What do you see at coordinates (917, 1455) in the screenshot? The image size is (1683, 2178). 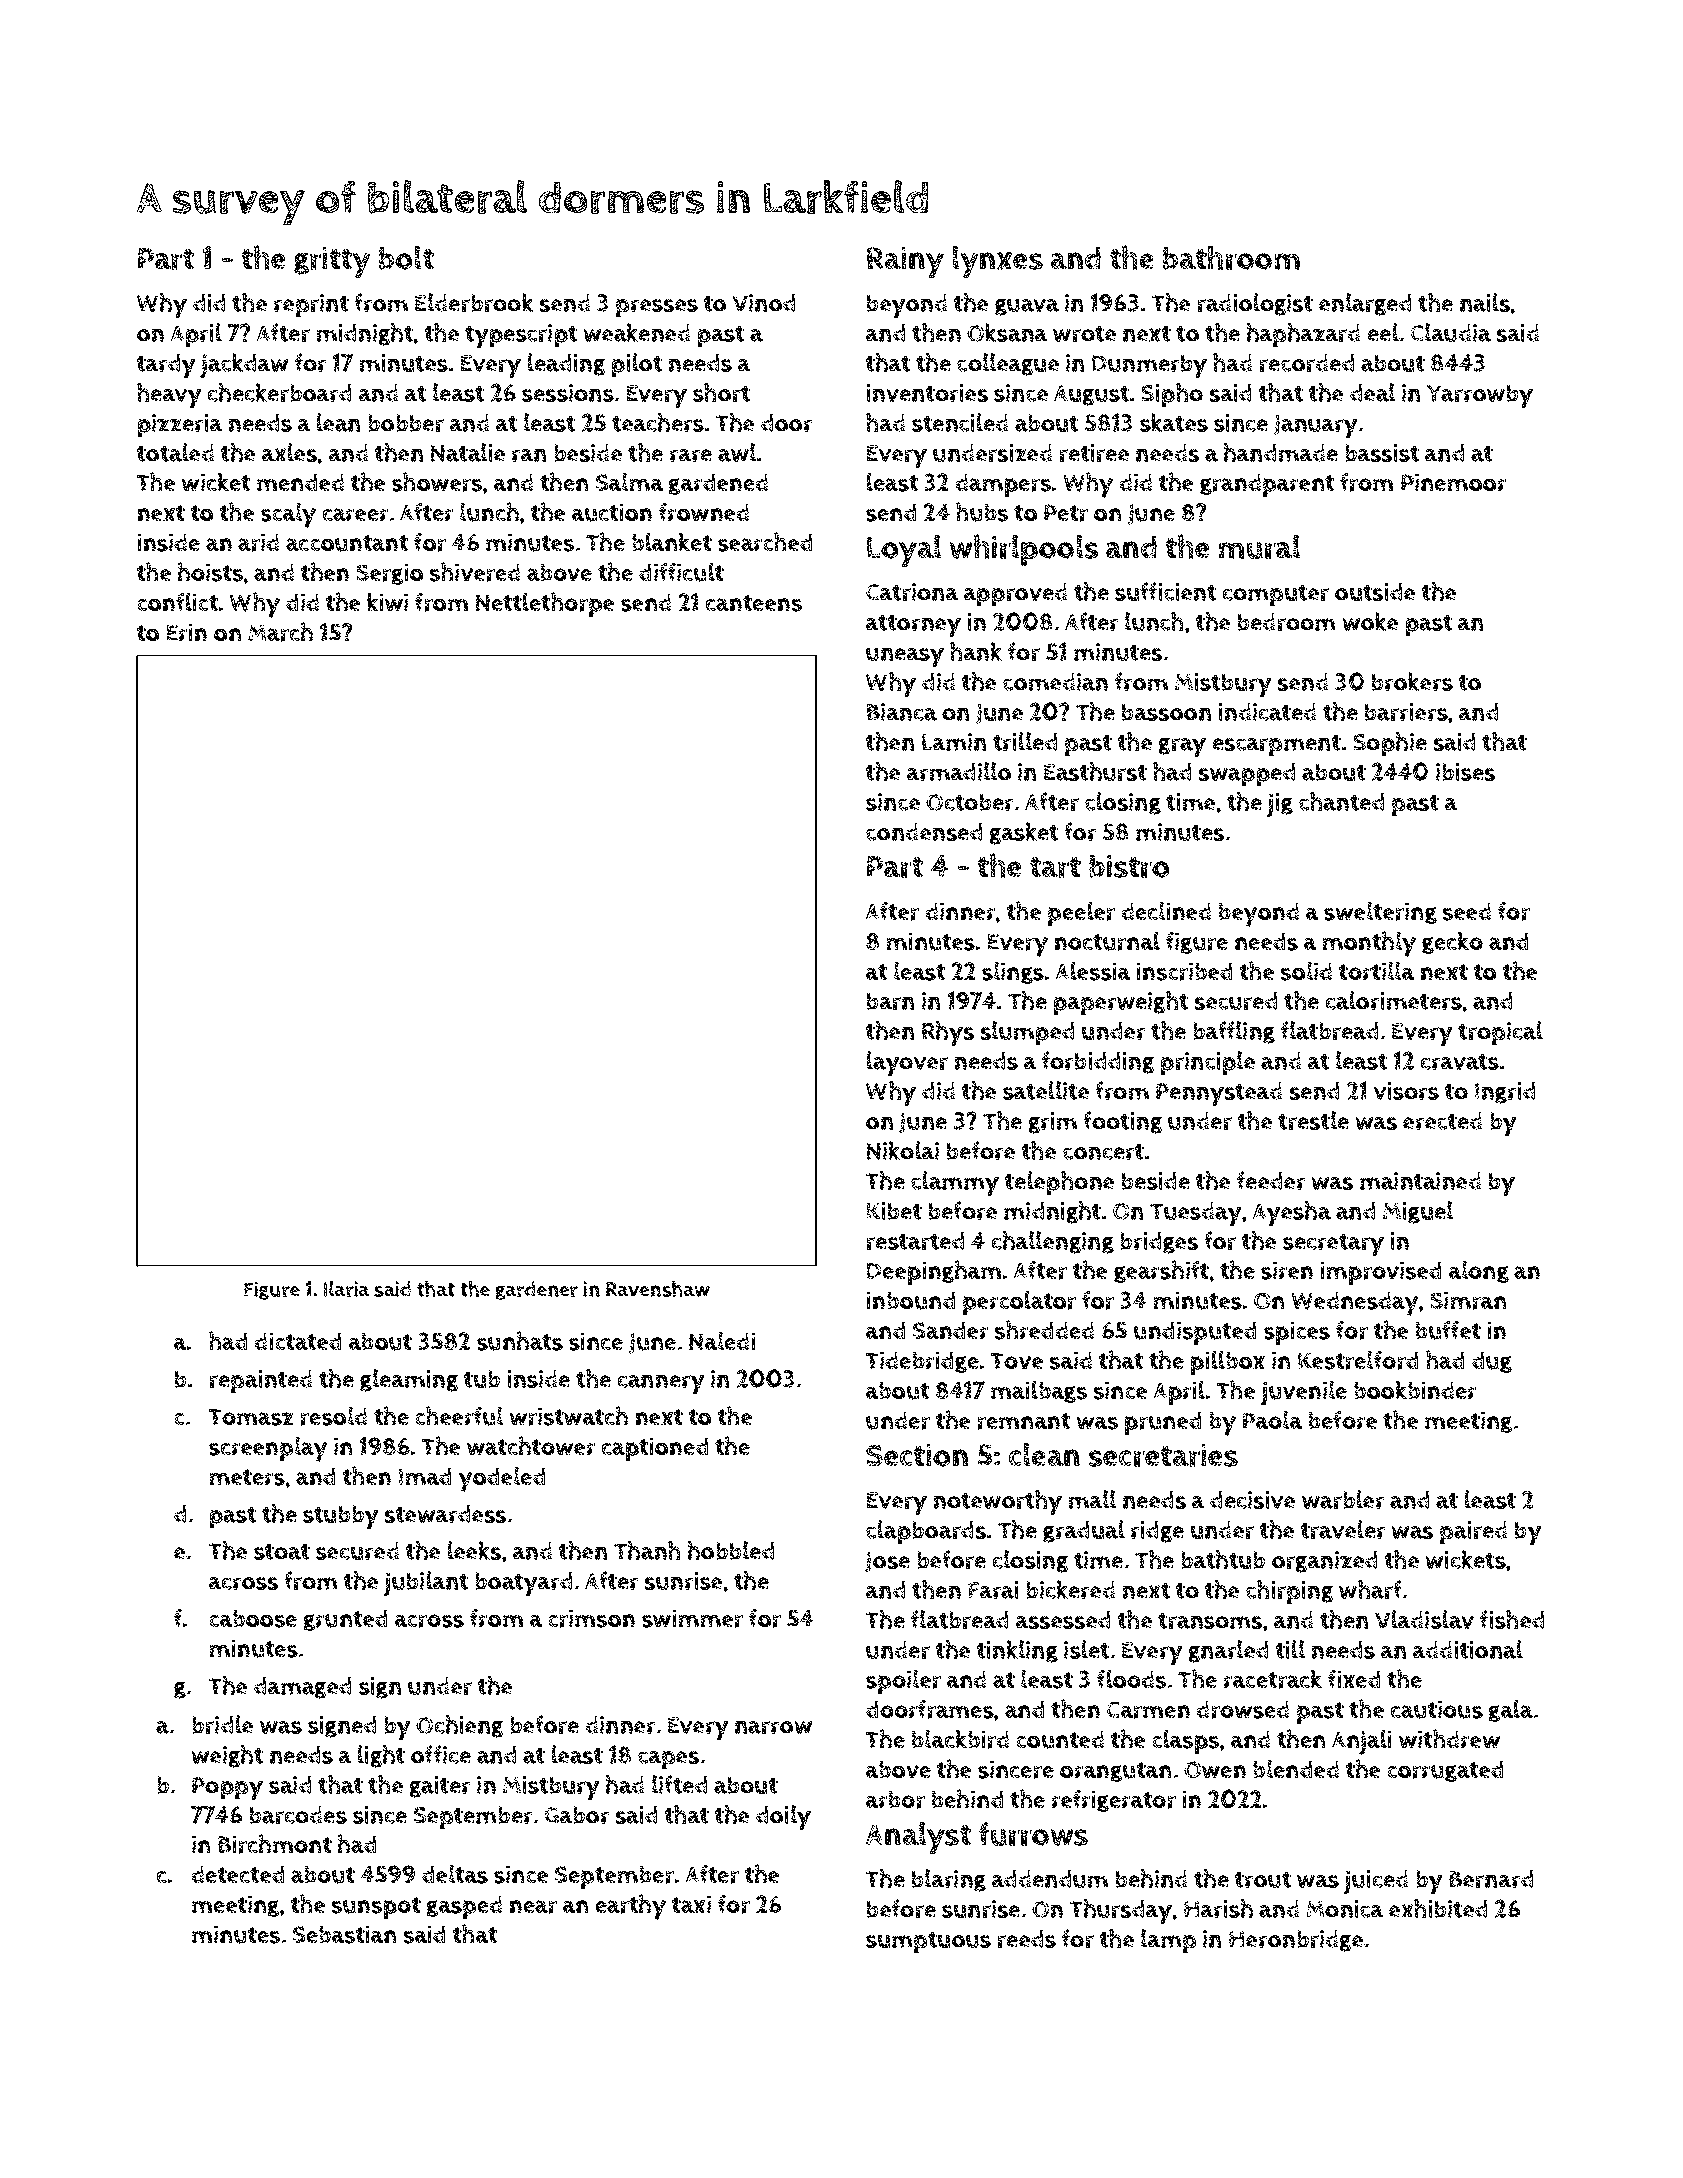 I see `Section` at bounding box center [917, 1455].
